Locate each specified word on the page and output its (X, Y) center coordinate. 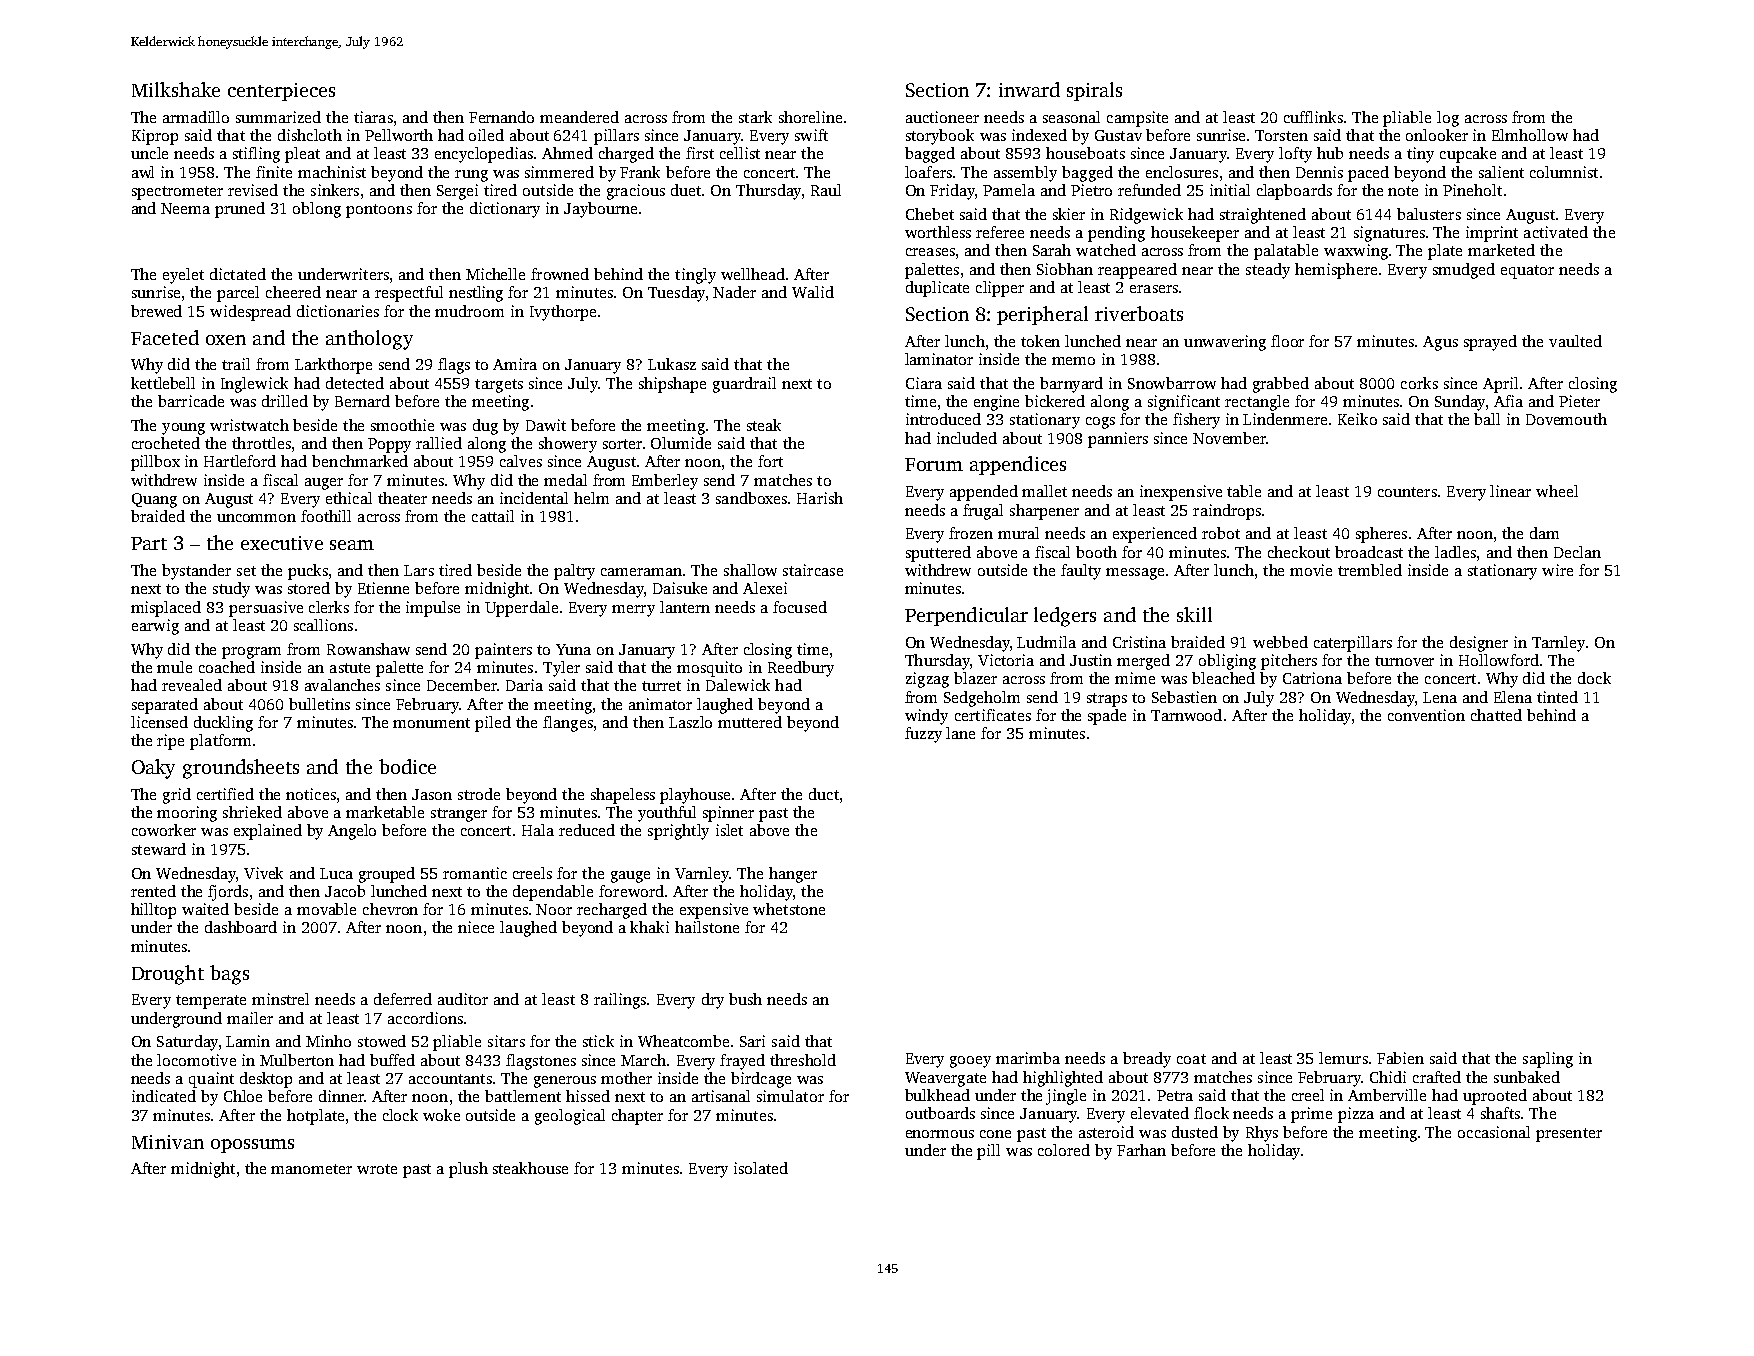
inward (1029, 89)
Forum (934, 464)
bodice (407, 766)
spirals (1094, 91)
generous (565, 1082)
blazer (975, 678)
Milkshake (176, 89)
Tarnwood (1186, 715)
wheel (1557, 491)
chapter (637, 1117)
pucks (308, 572)
